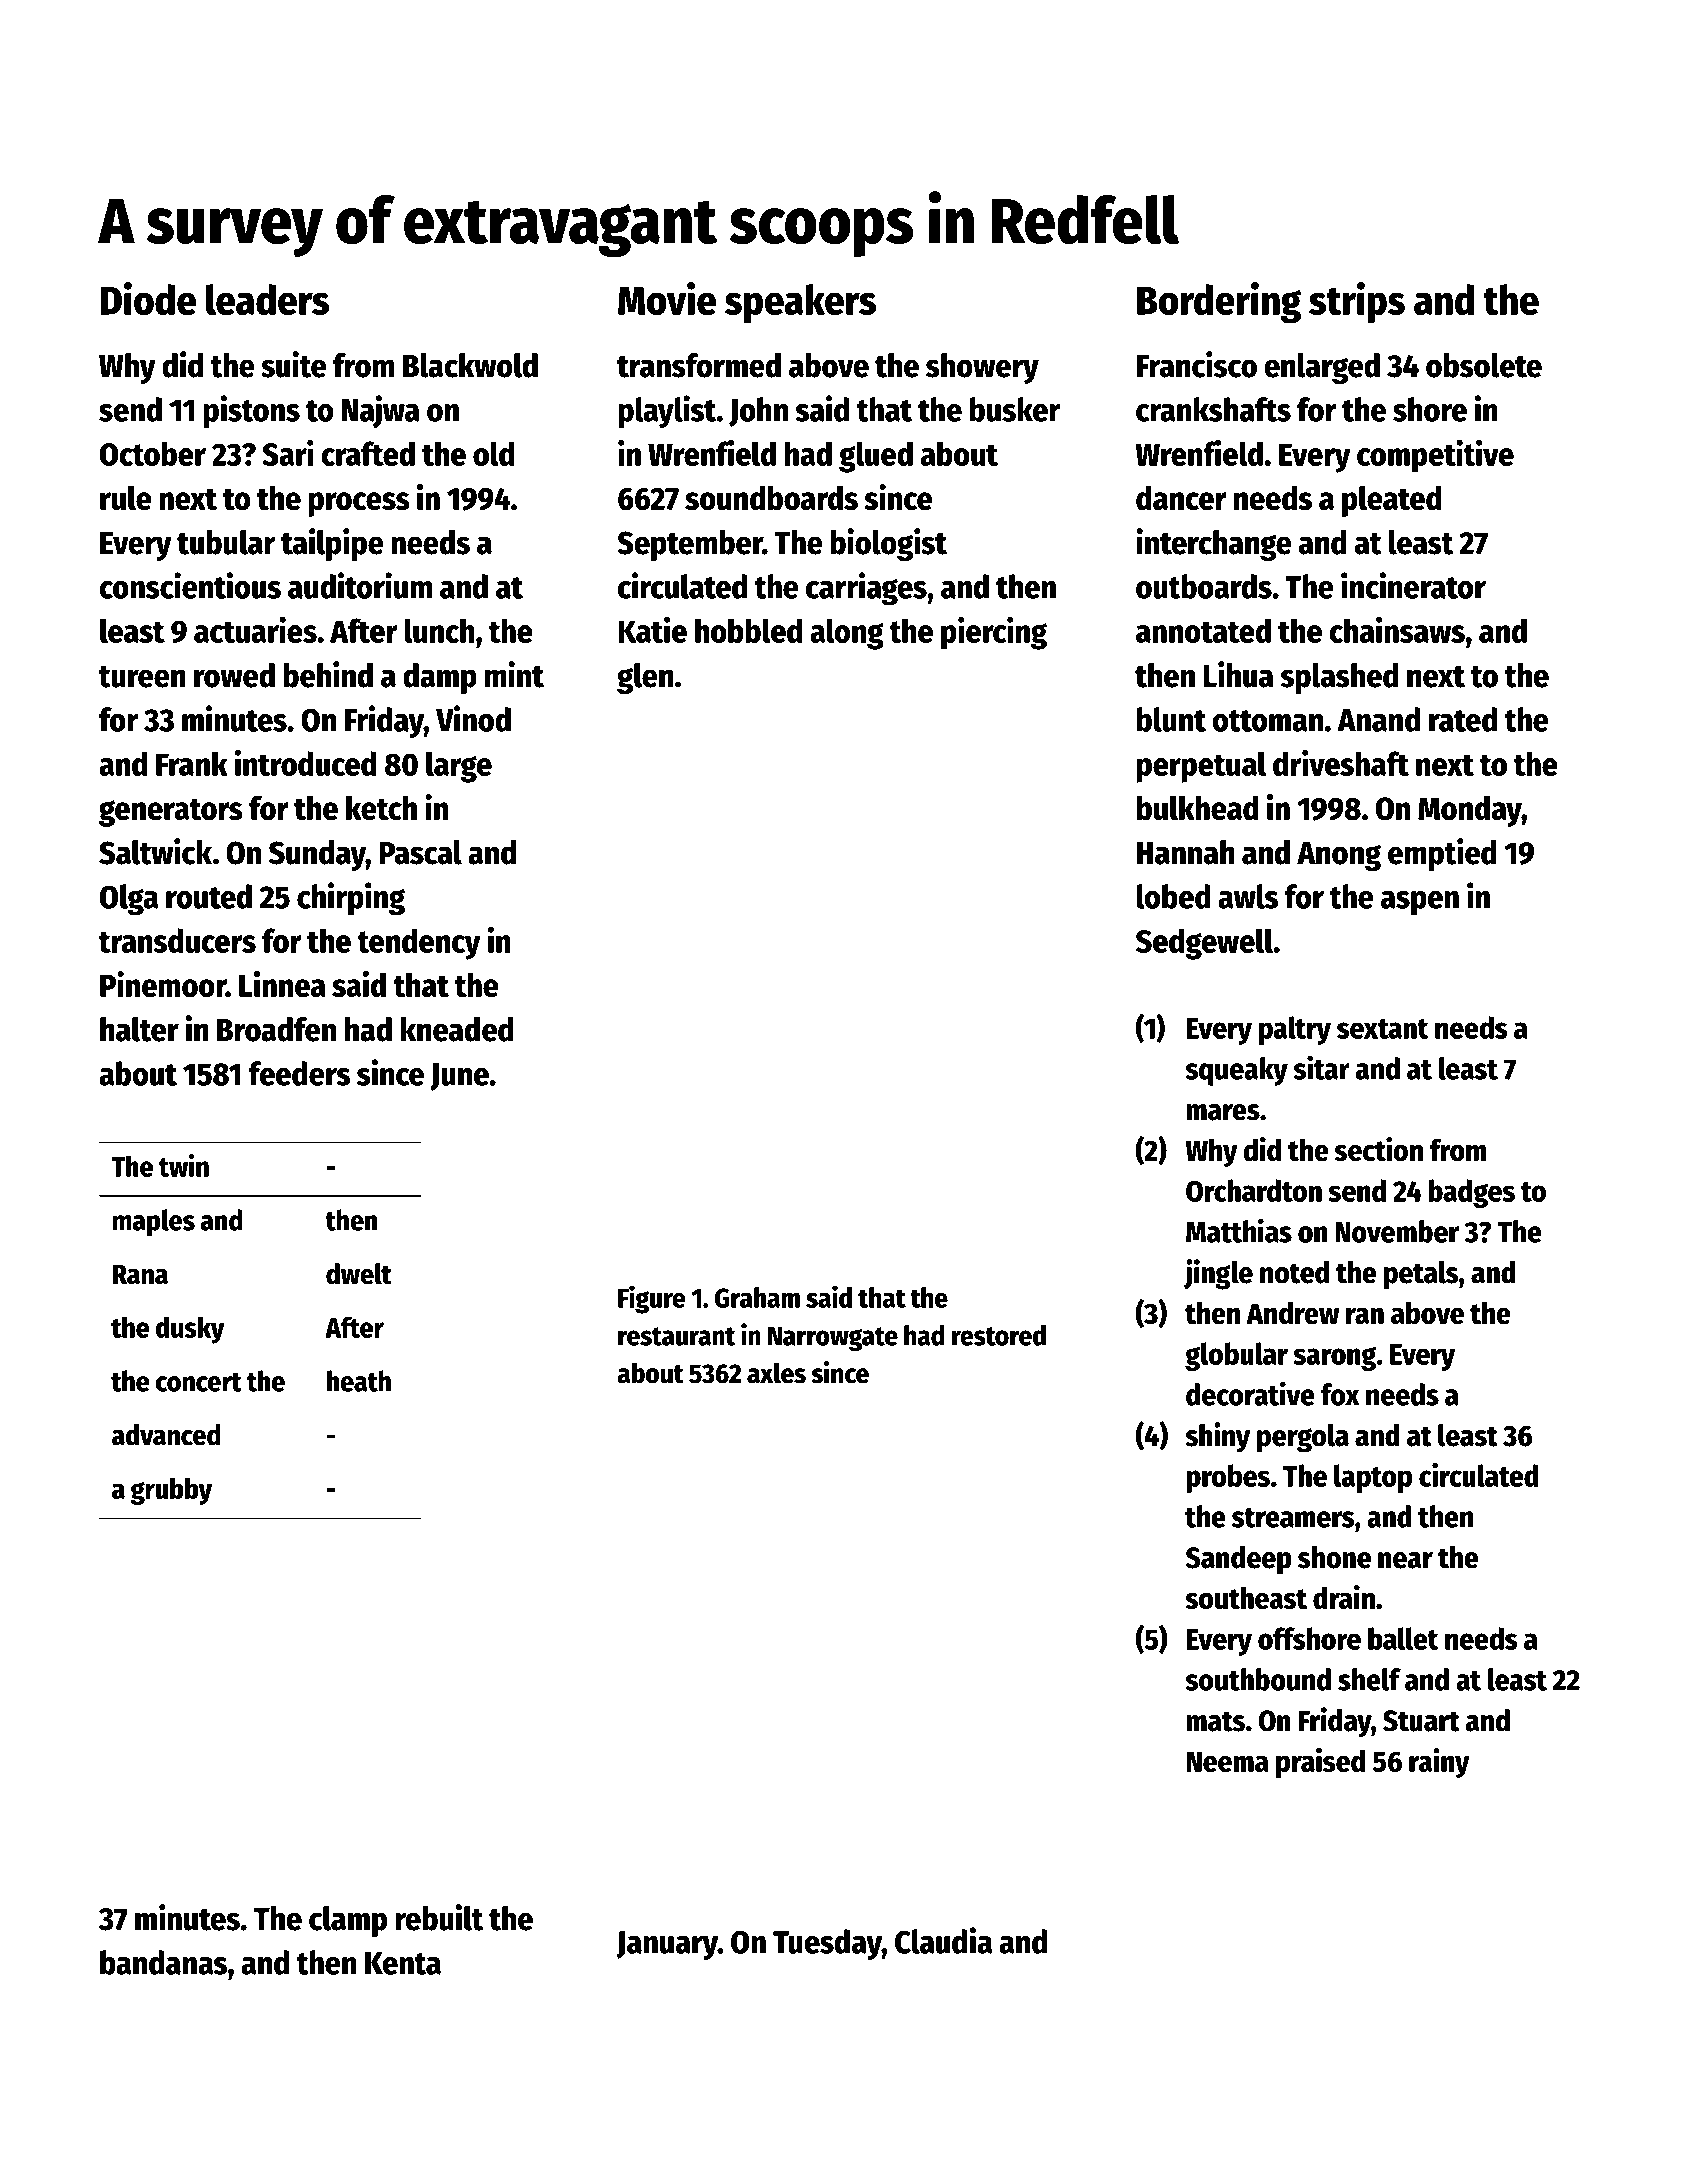  What do you see at coordinates (943, 1940) in the page?
I see `Claudia` at bounding box center [943, 1940].
